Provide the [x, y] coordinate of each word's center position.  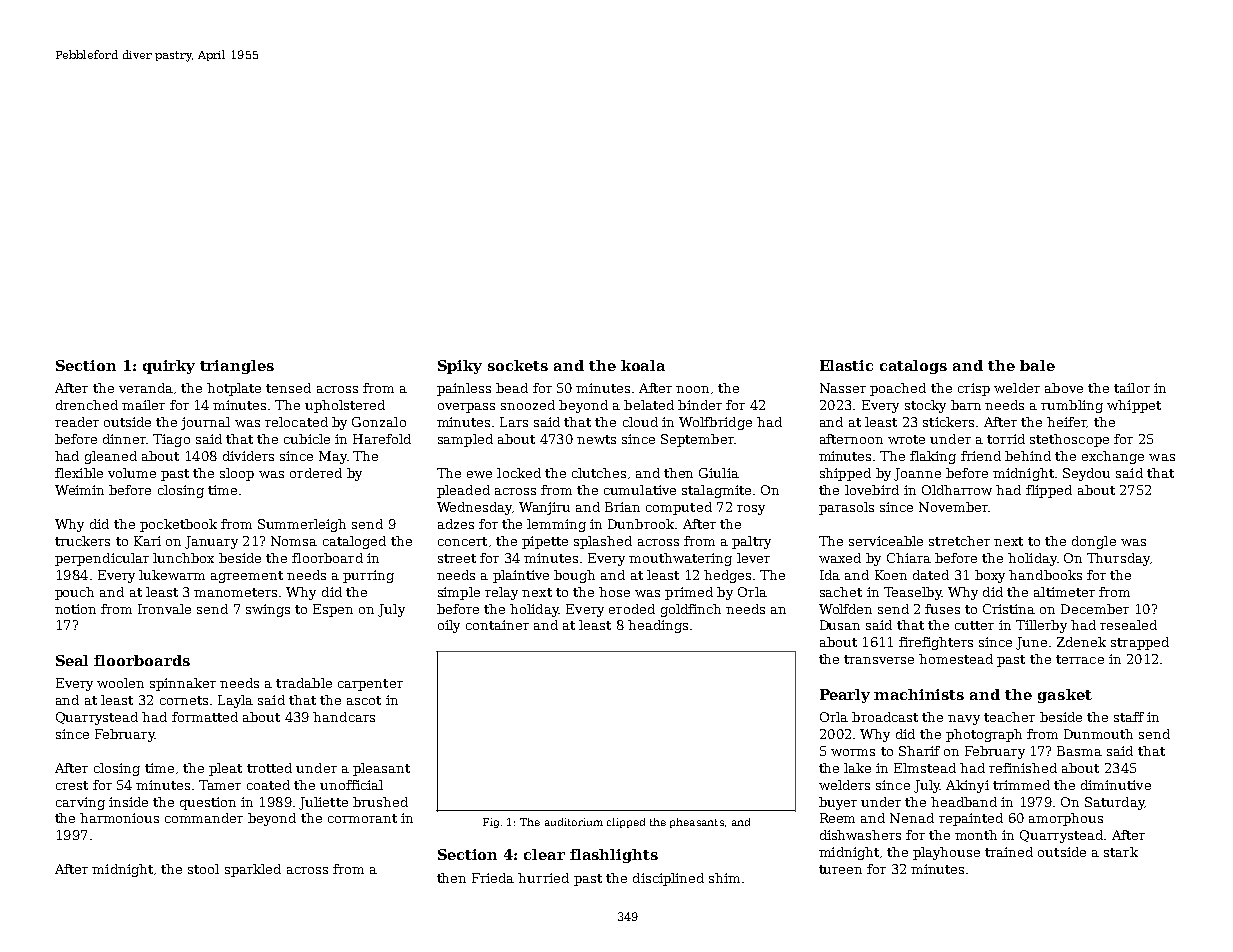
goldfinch [691, 610]
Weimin [79, 490]
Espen [333, 610]
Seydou [1086, 474]
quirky [169, 367]
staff [1129, 717]
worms [853, 752]
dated [931, 575]
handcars [344, 717]
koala [643, 365]
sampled [465, 440]
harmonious [119, 818]
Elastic [846, 365]
